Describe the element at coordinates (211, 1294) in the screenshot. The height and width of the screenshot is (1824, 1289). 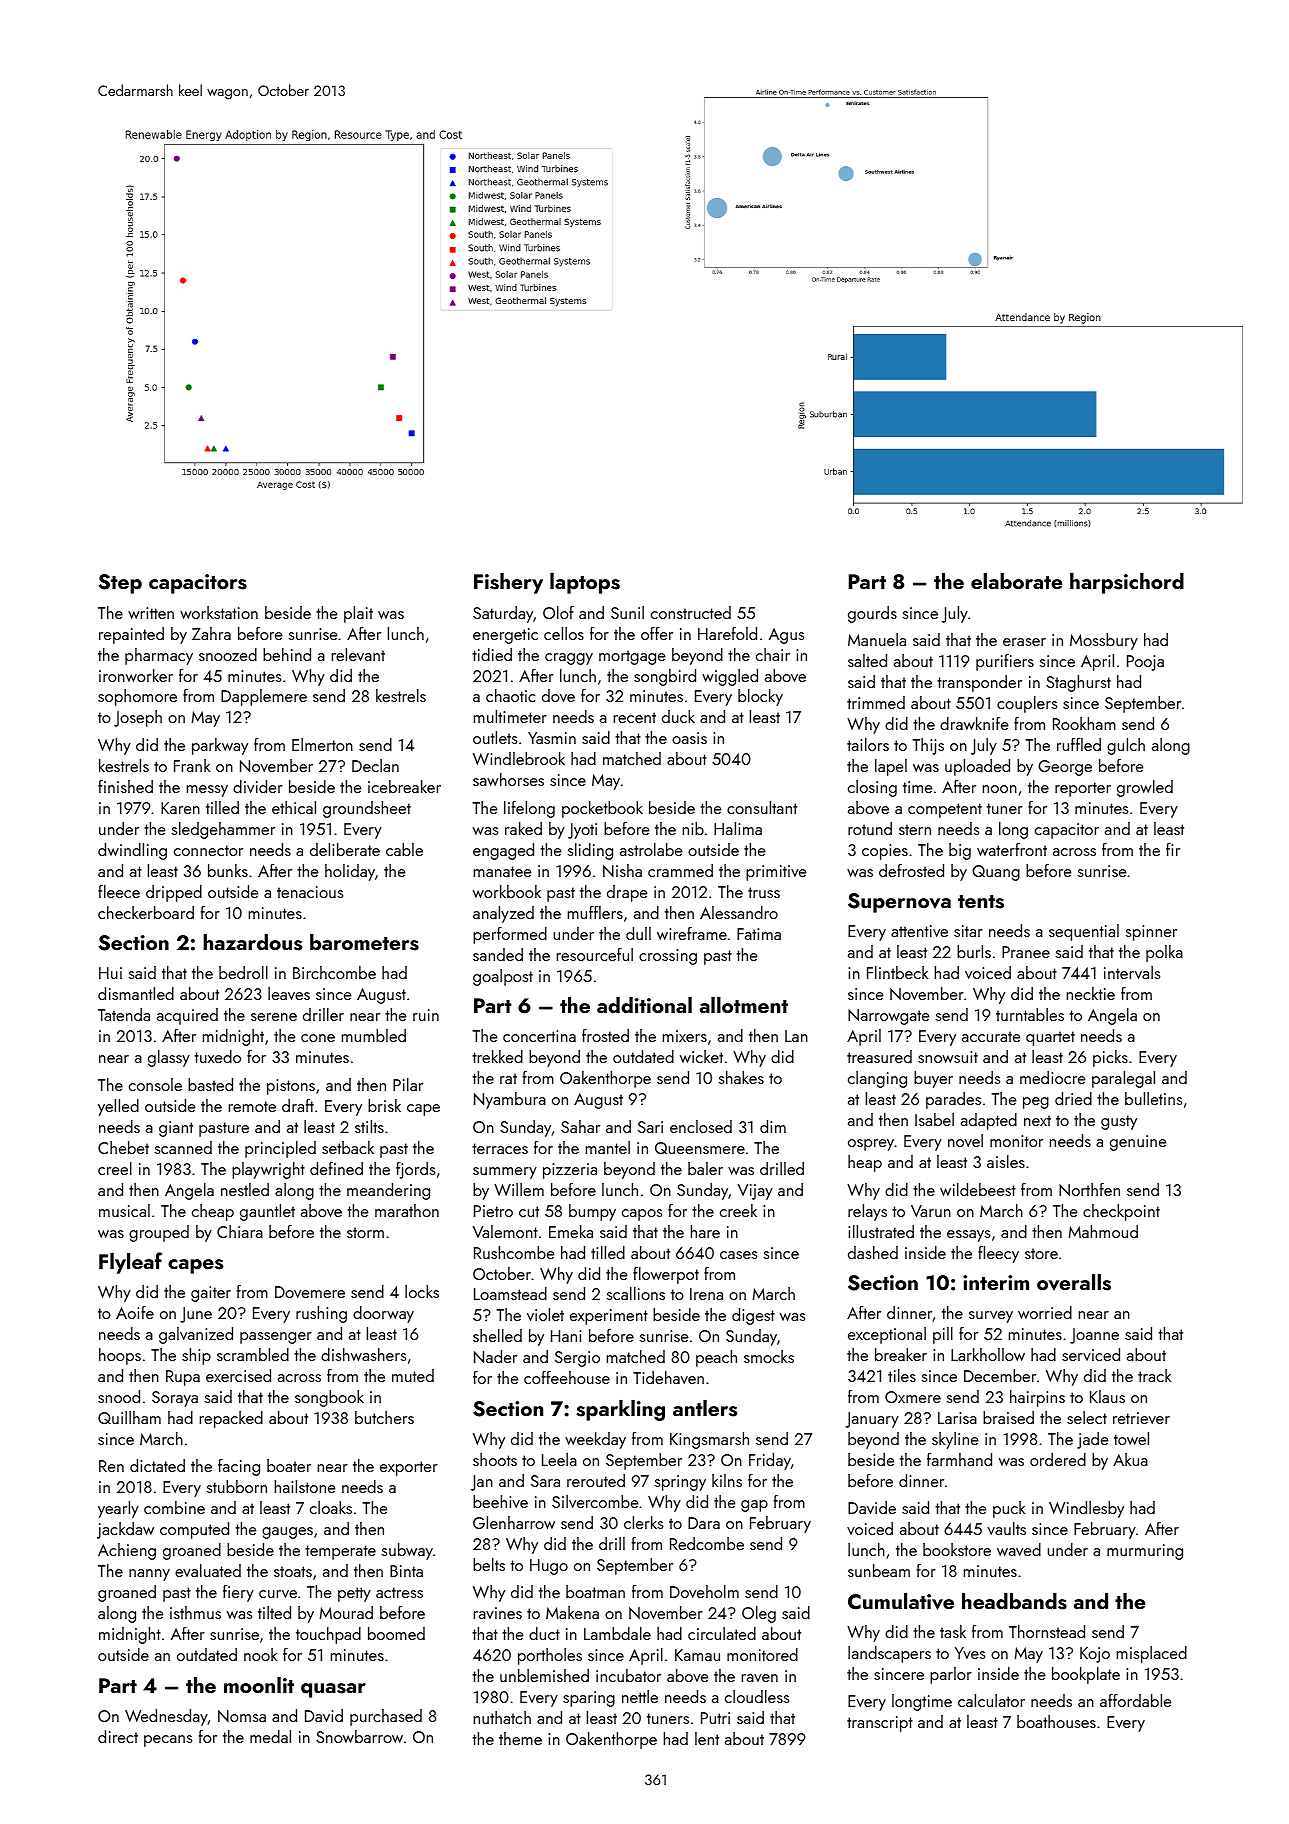
I see `gaiter` at that location.
